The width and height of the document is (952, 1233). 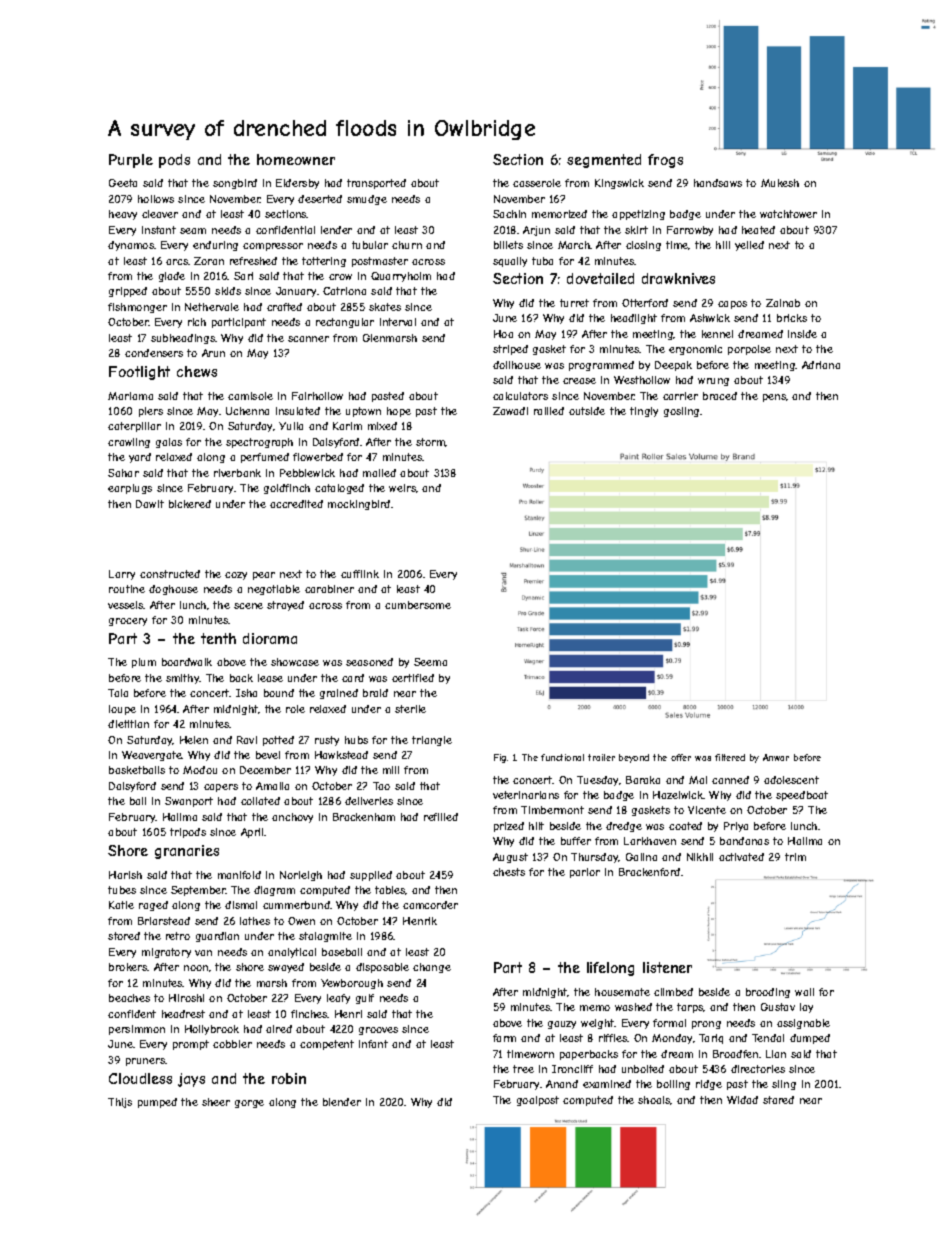 What do you see at coordinates (131, 161) in the document?
I see `Purple` at bounding box center [131, 161].
